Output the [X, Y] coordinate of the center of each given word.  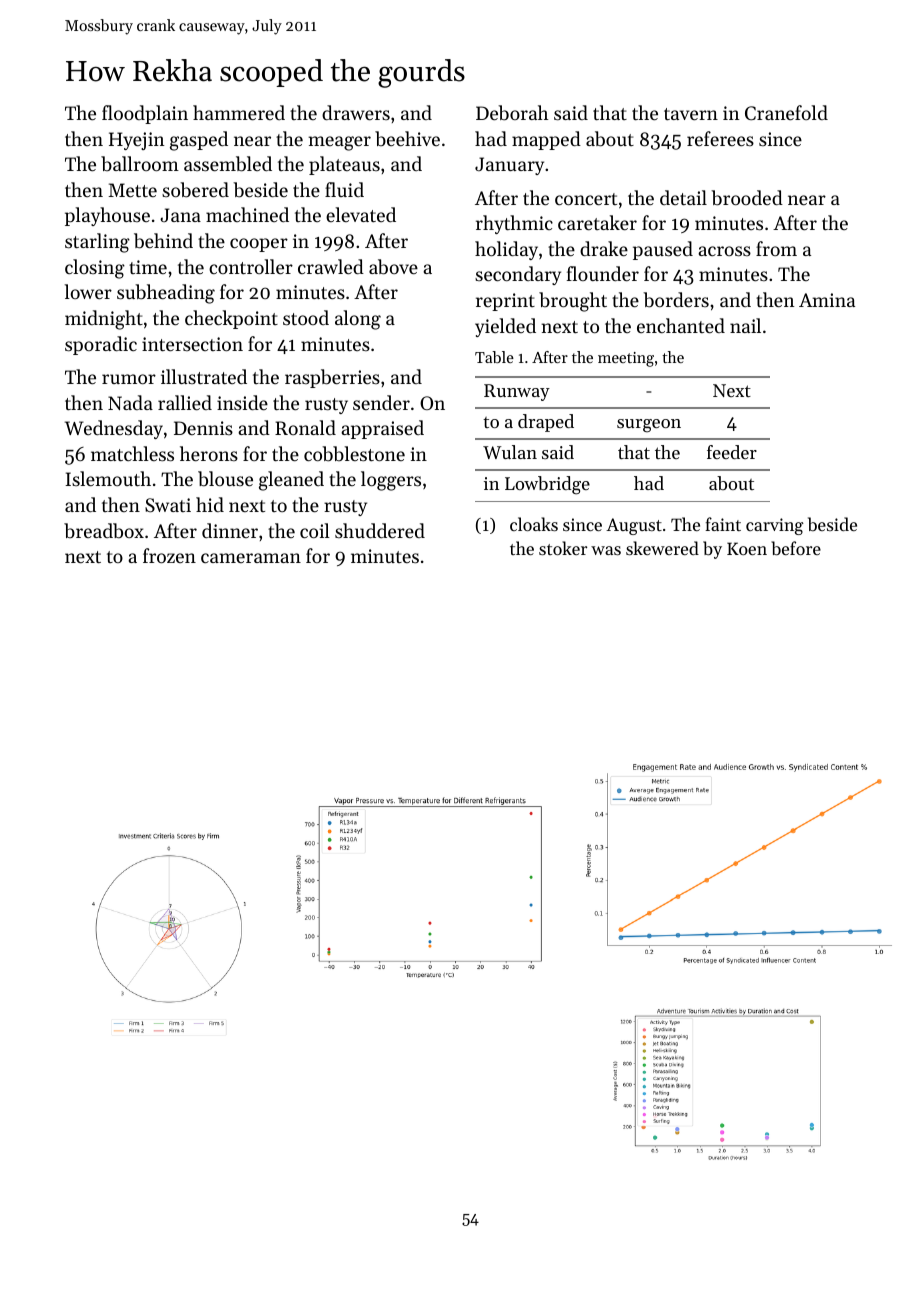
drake [604, 248]
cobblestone [354, 454]
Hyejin [137, 141]
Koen [747, 548]
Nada [130, 402]
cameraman [251, 558]
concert [586, 199]
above [393, 267]
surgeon [649, 426]
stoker [563, 548]
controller [251, 266]
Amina [827, 300]
